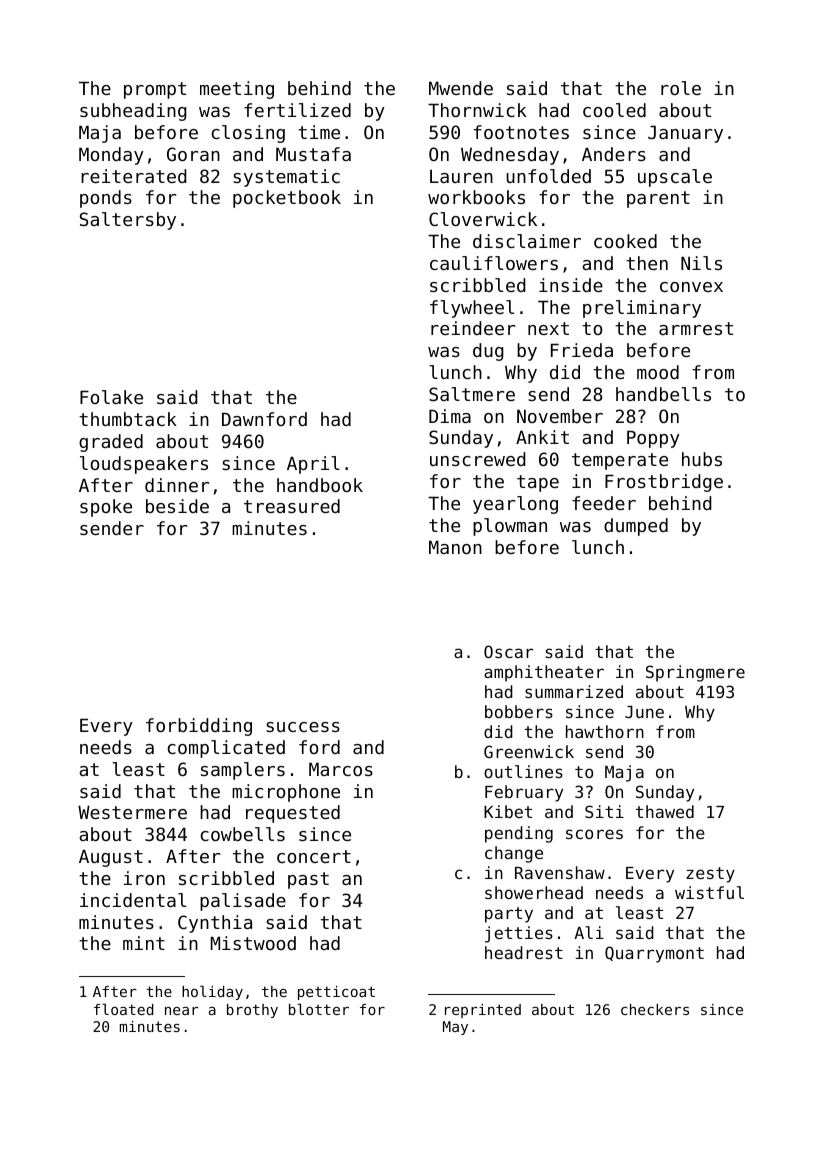  Describe the element at coordinates (199, 727) in the image. I see `forbidding` at that location.
